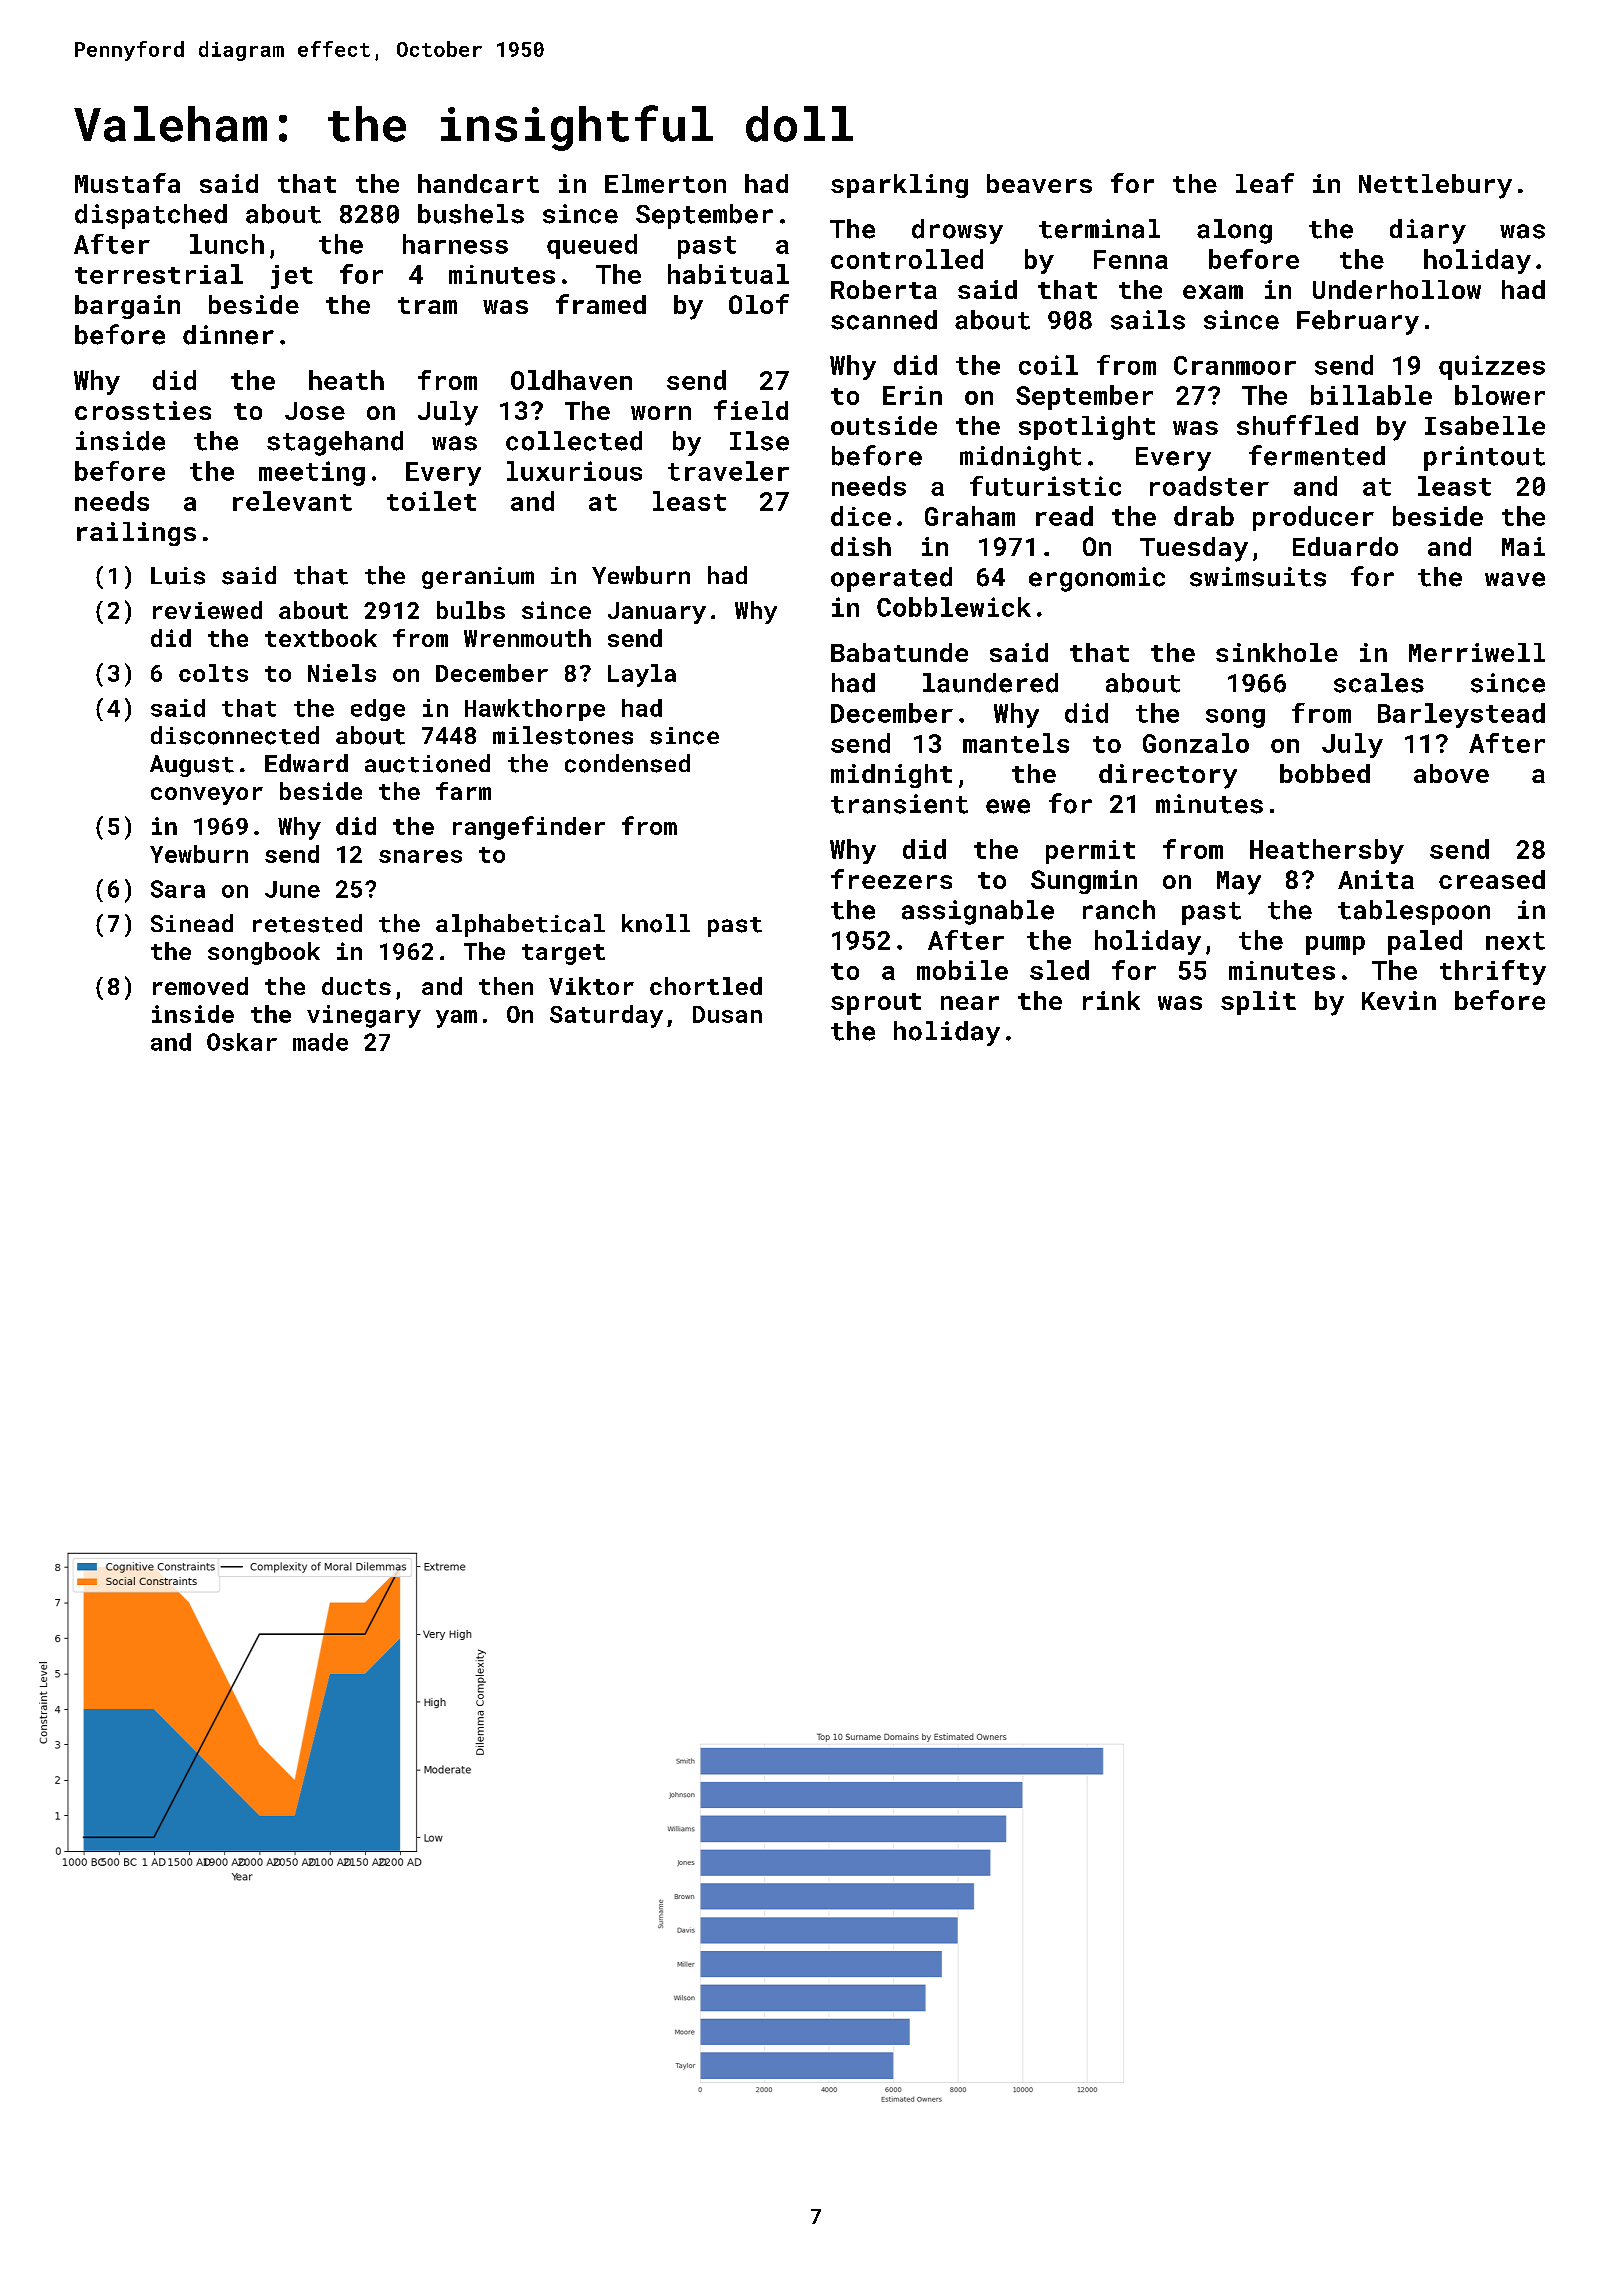  I want to click on Mustafa, so click(127, 183).
